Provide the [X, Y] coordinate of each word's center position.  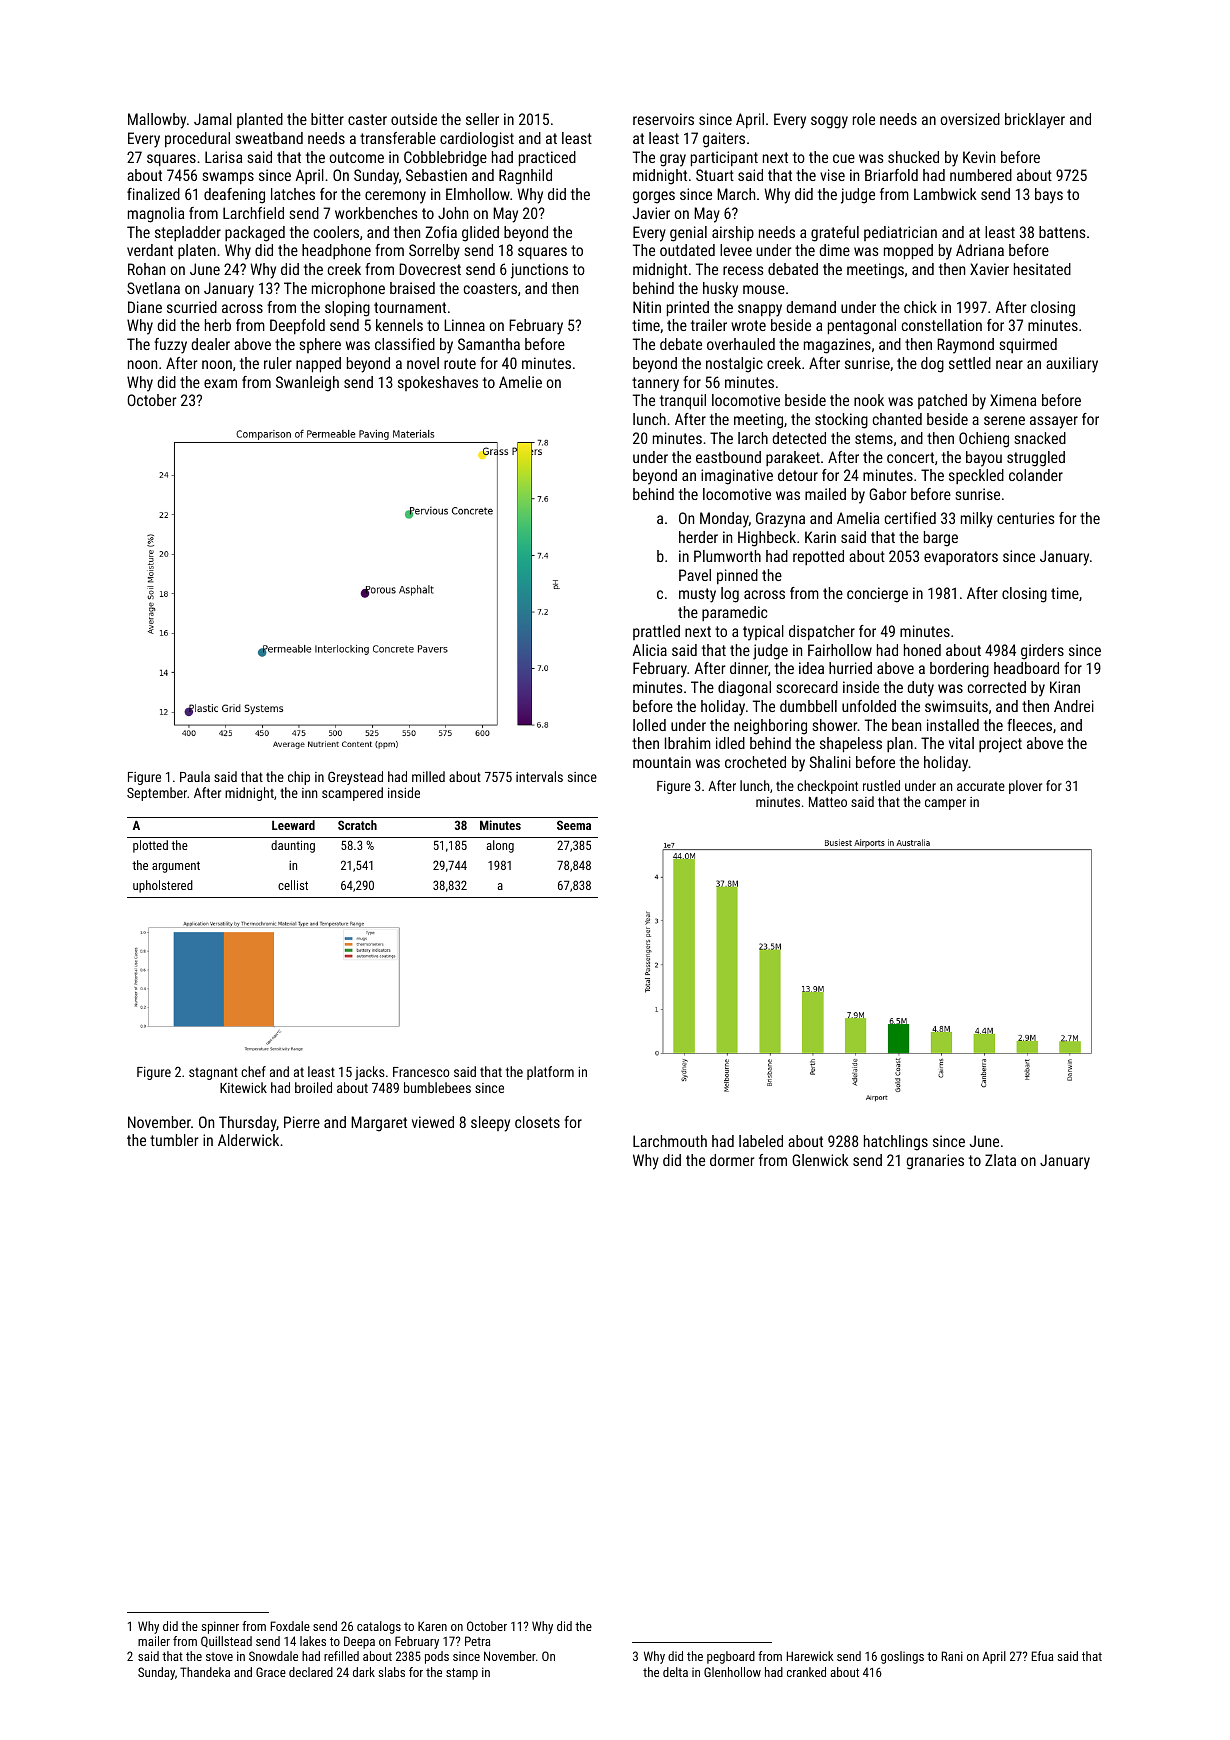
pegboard [731, 1657]
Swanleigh [307, 384]
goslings [902, 1657]
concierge [877, 595]
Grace [271, 1672]
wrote [748, 325]
